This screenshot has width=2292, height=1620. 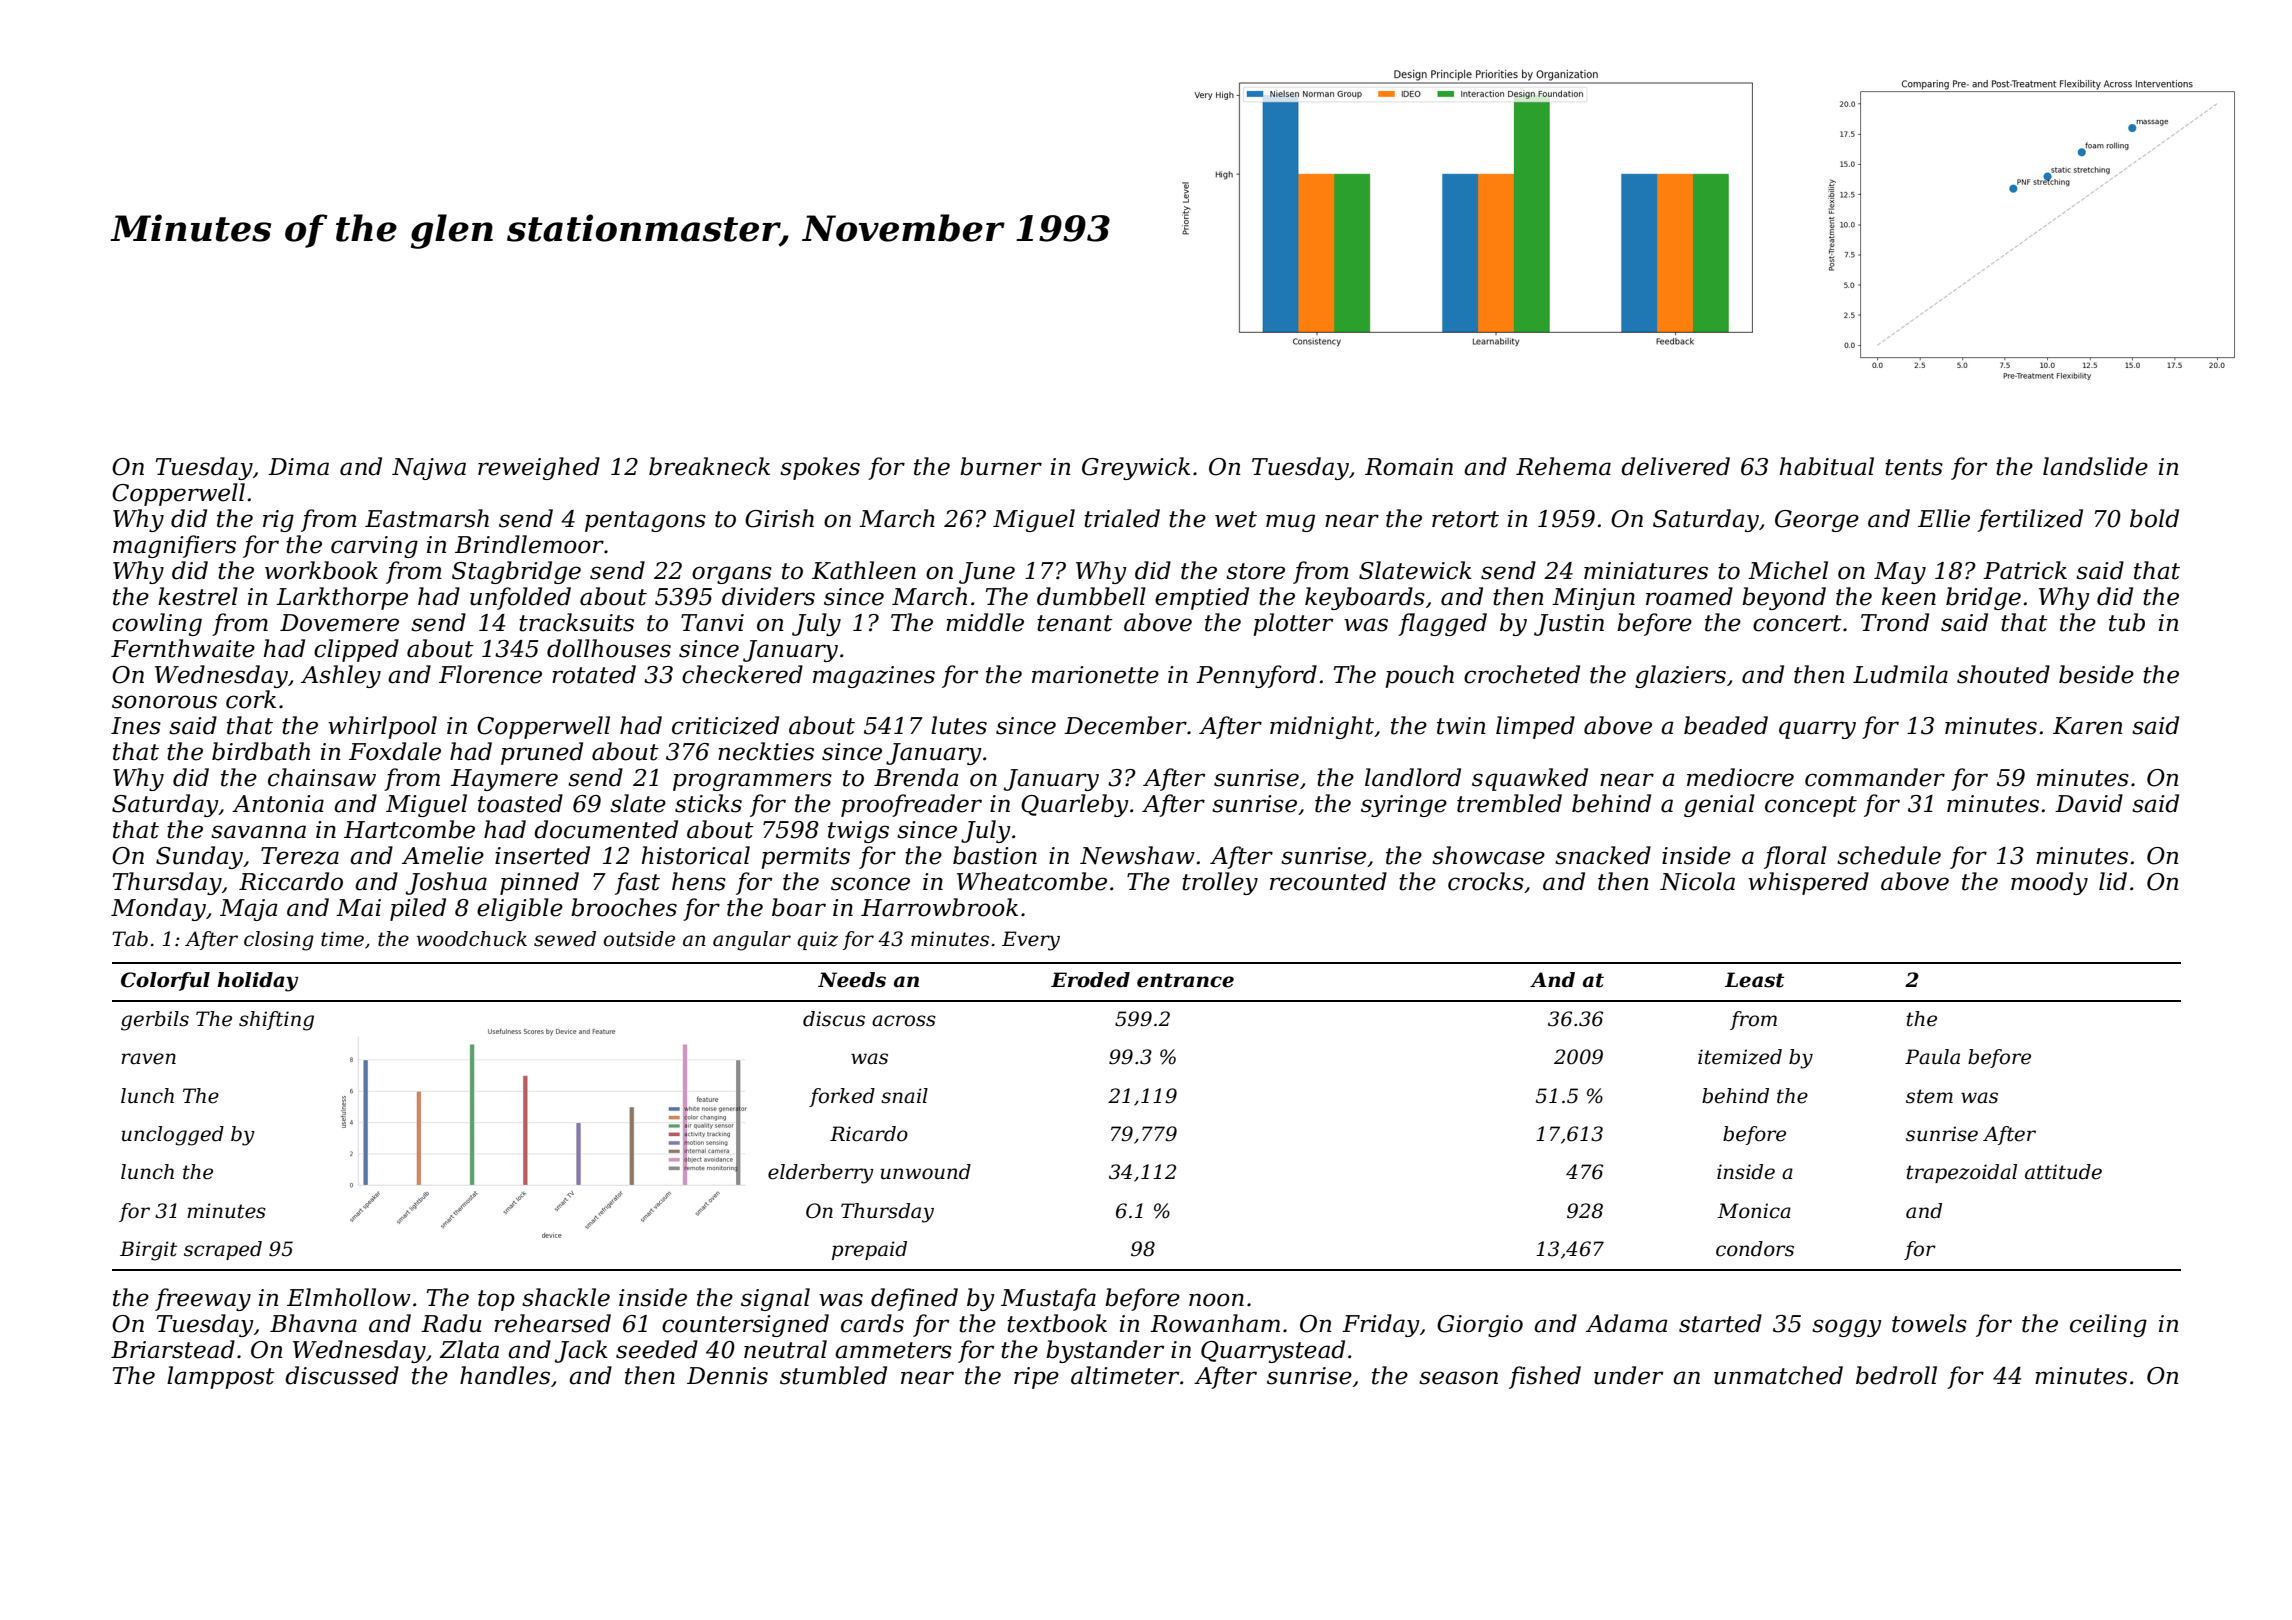 What do you see at coordinates (261, 751) in the screenshot?
I see `birdbath` at bounding box center [261, 751].
